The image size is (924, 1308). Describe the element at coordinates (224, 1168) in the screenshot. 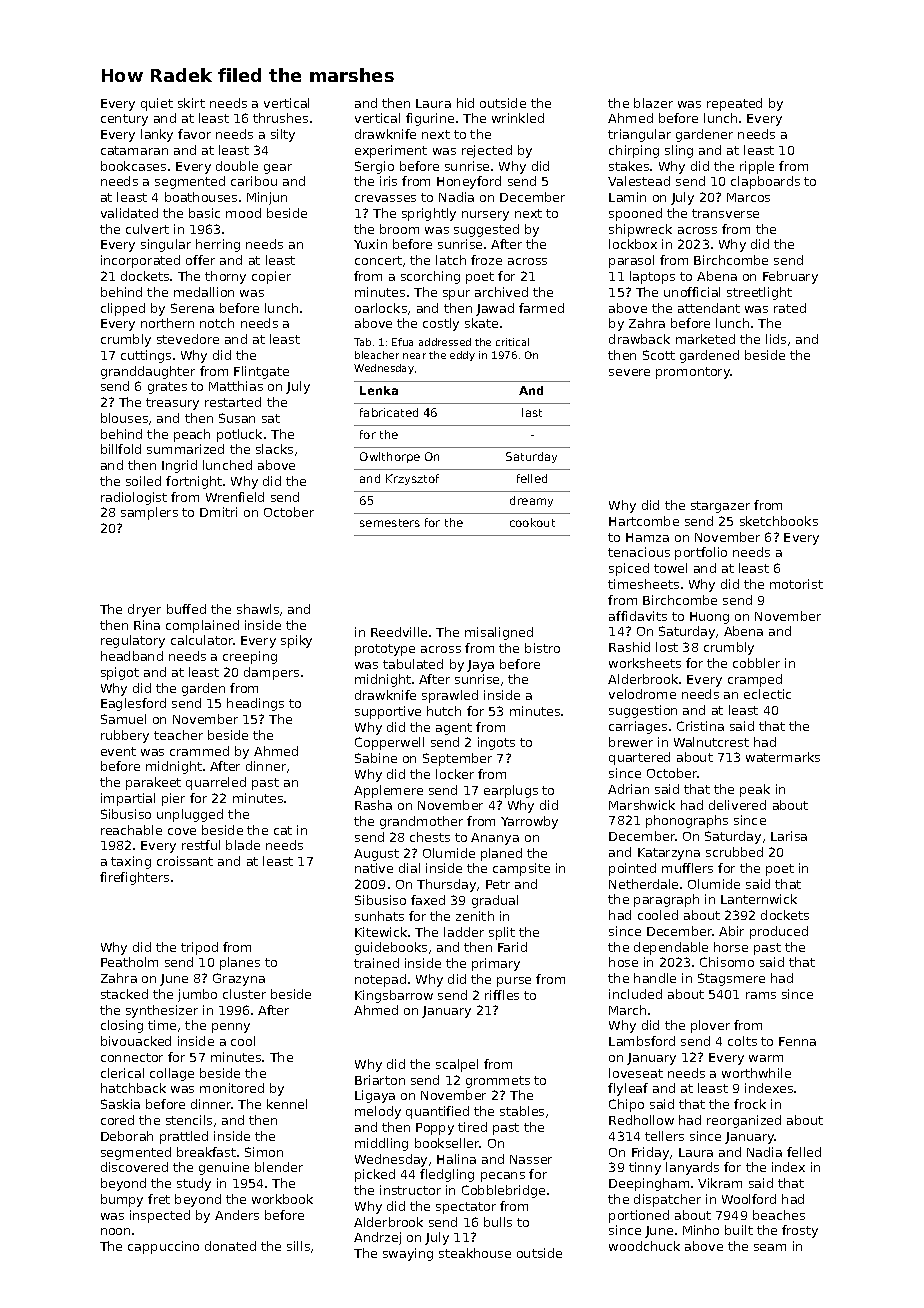

I see `genuine` at that location.
